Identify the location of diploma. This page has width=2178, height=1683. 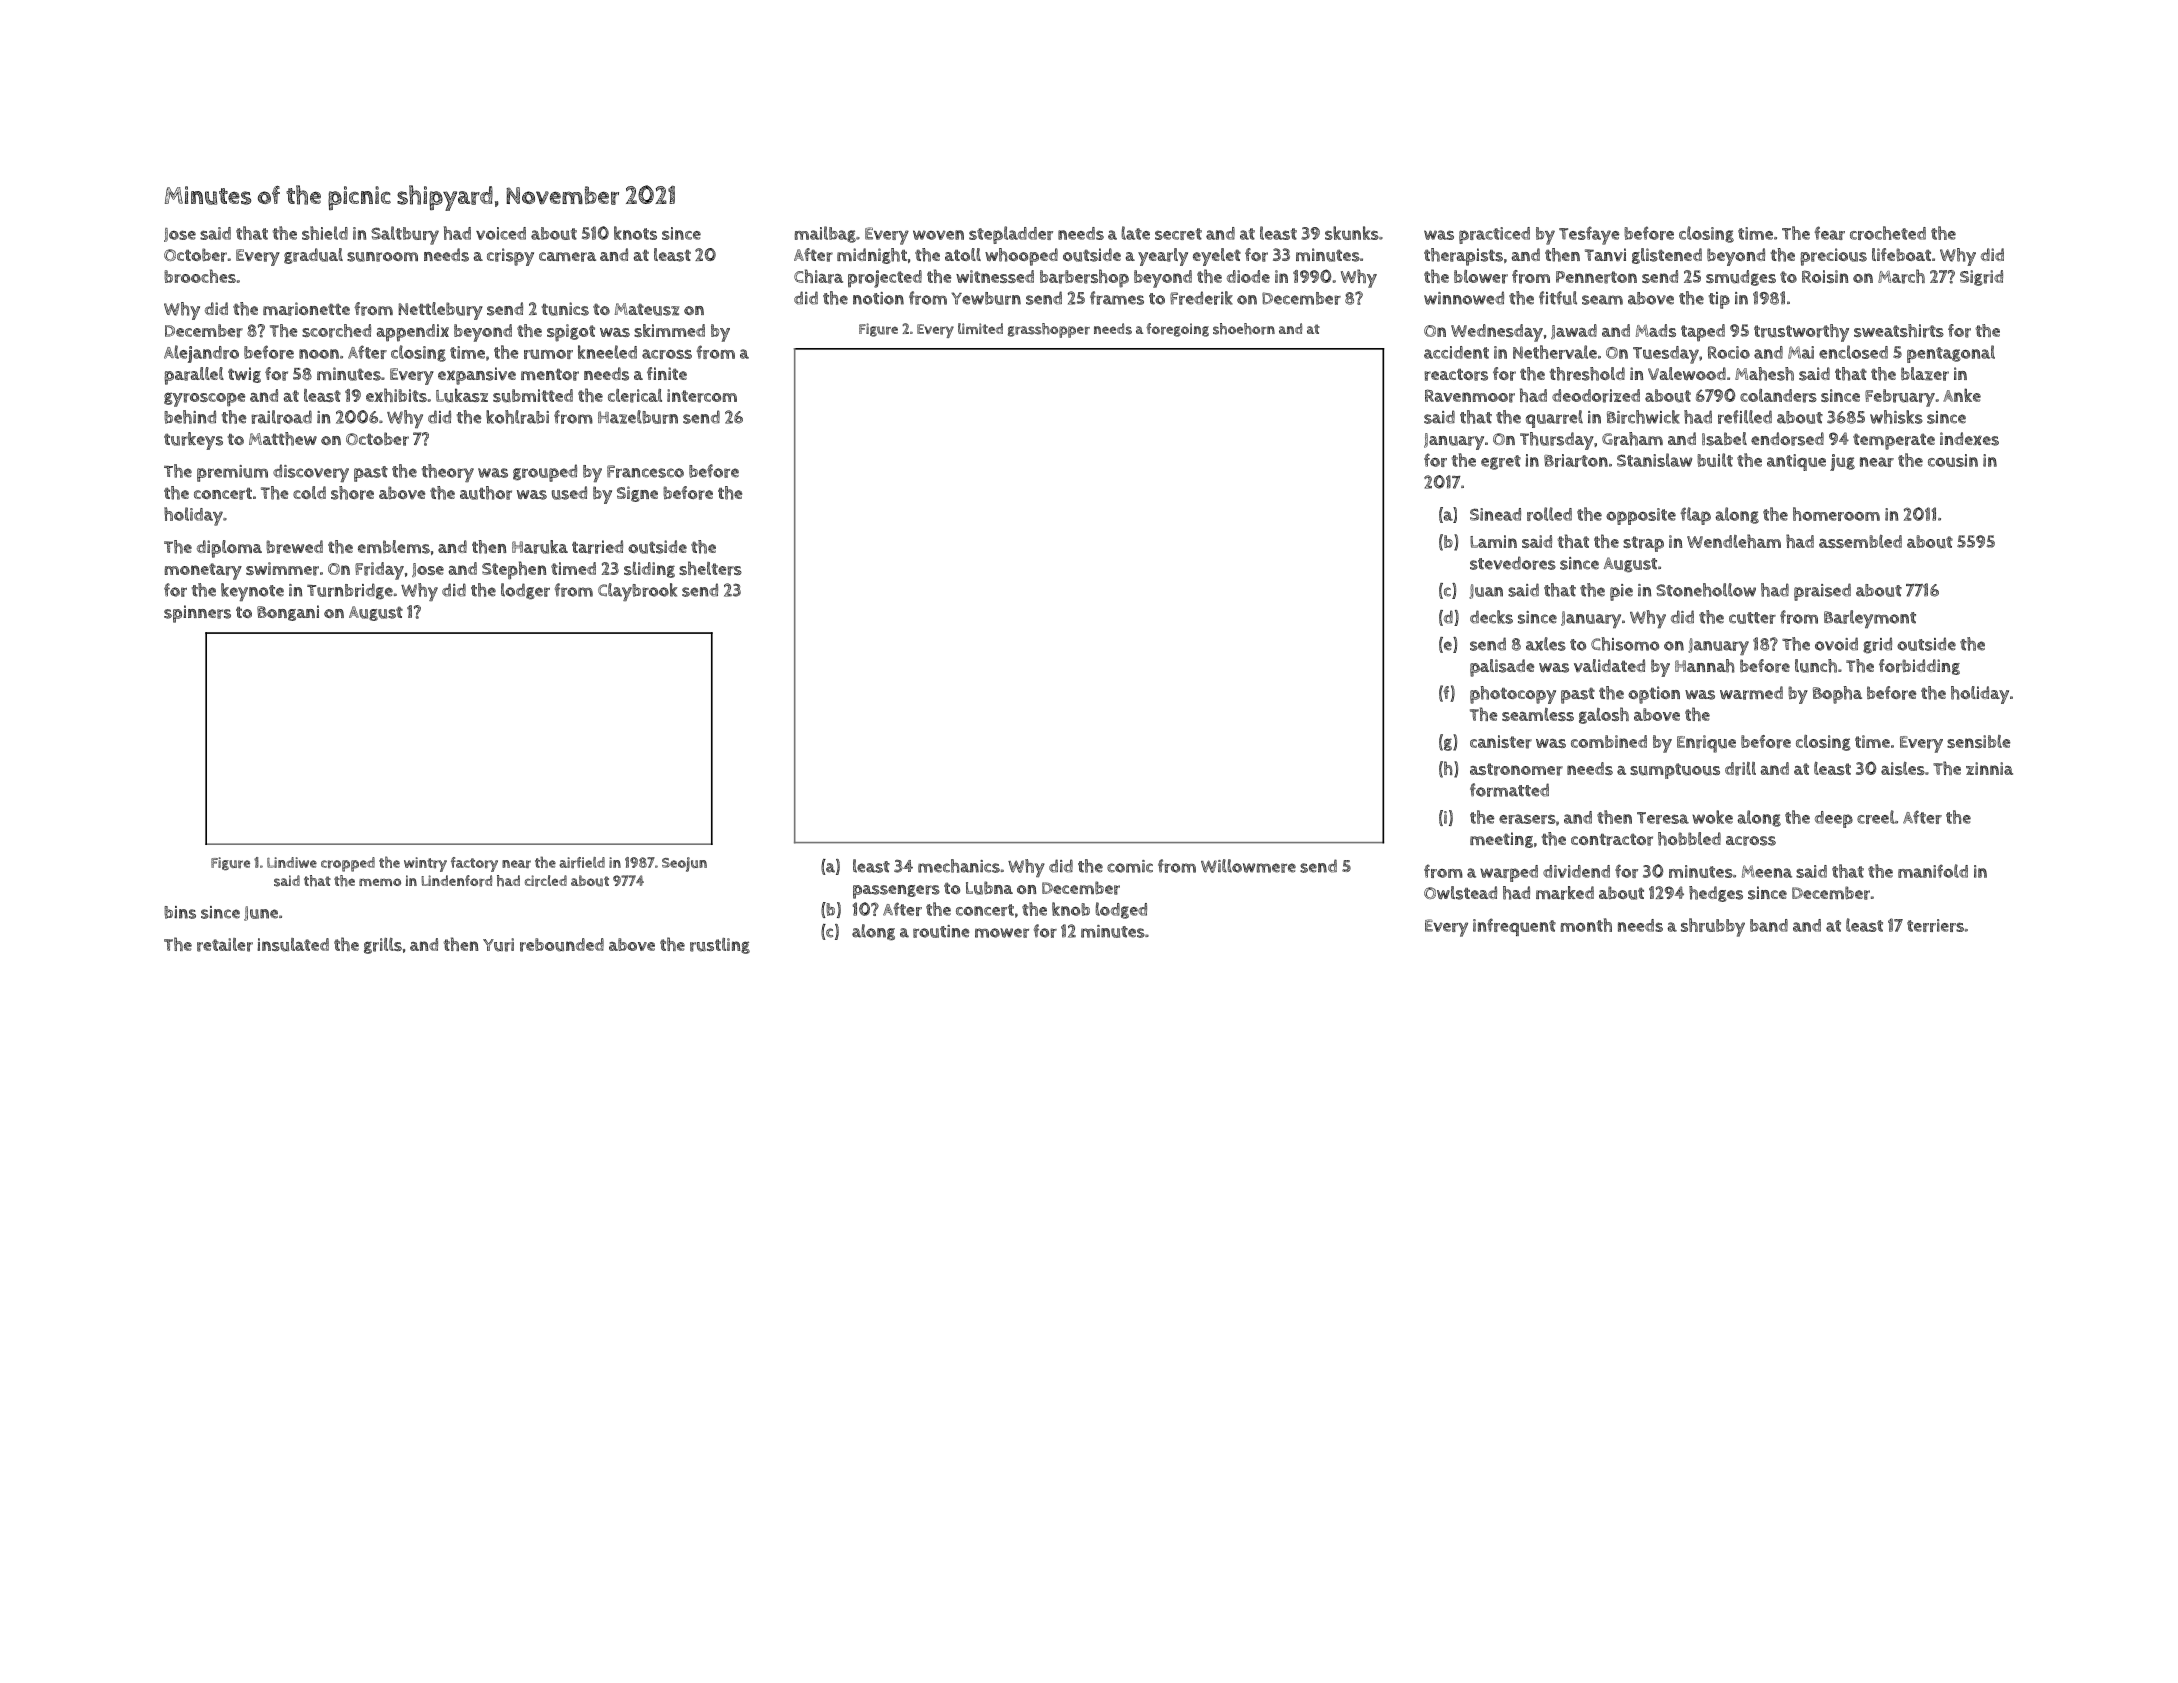
(229, 549).
